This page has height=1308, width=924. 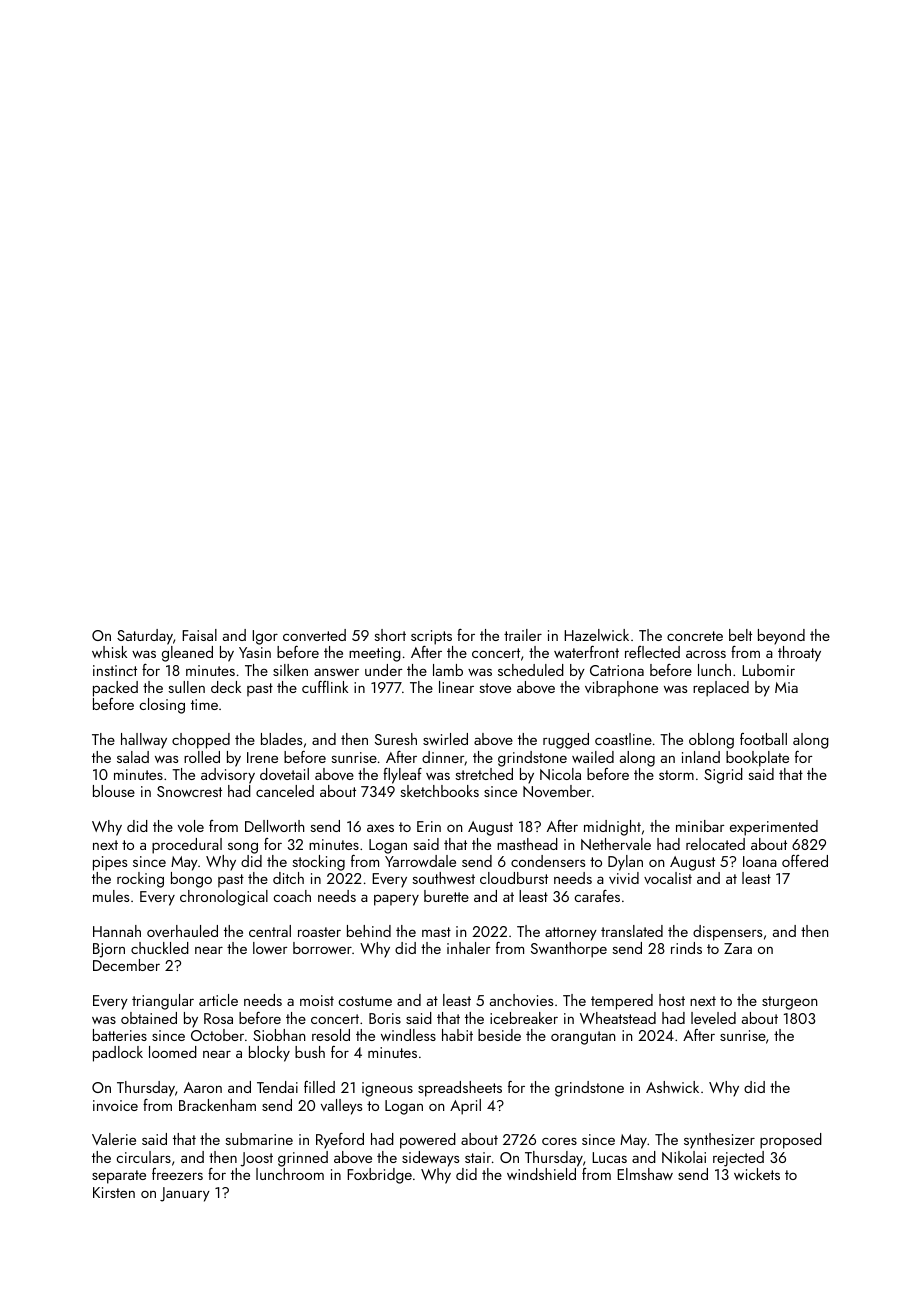 I want to click on under, so click(x=384, y=670).
